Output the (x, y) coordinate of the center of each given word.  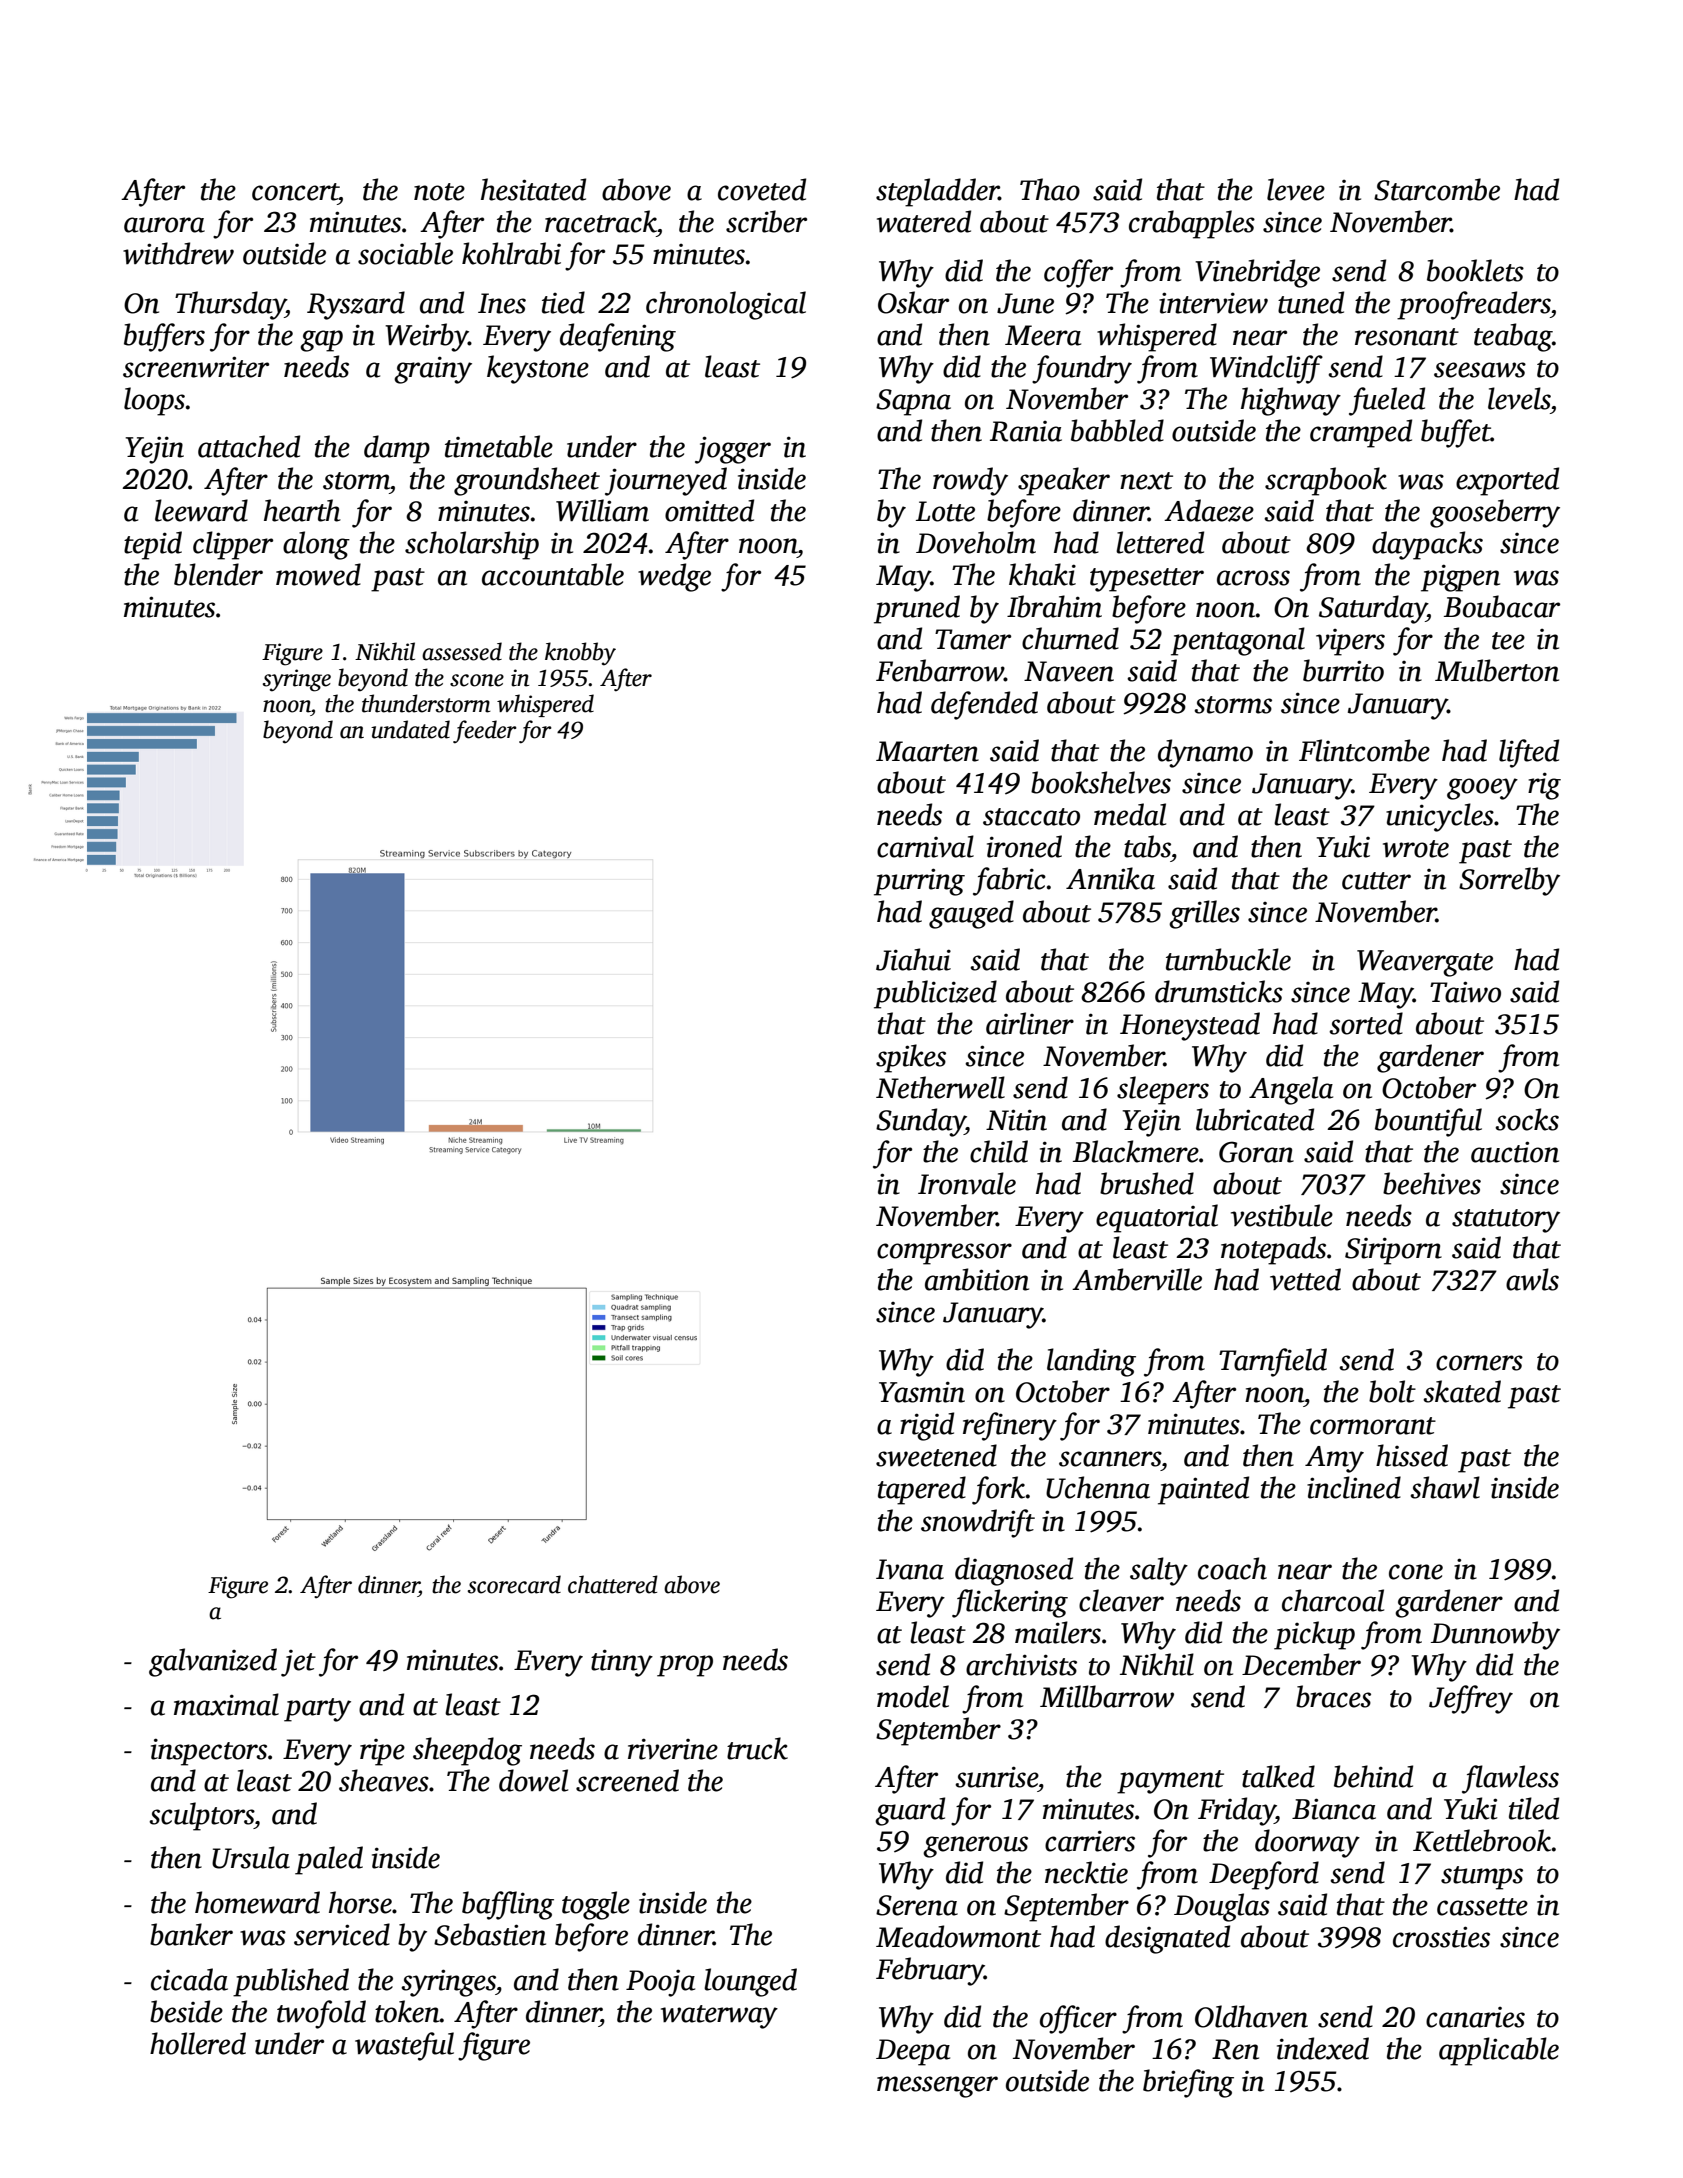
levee (1296, 189)
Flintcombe (1364, 750)
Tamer (973, 639)
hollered (198, 2043)
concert (295, 192)
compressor (944, 1254)
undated (410, 729)
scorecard (514, 1584)
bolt (1392, 1391)
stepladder (937, 192)
